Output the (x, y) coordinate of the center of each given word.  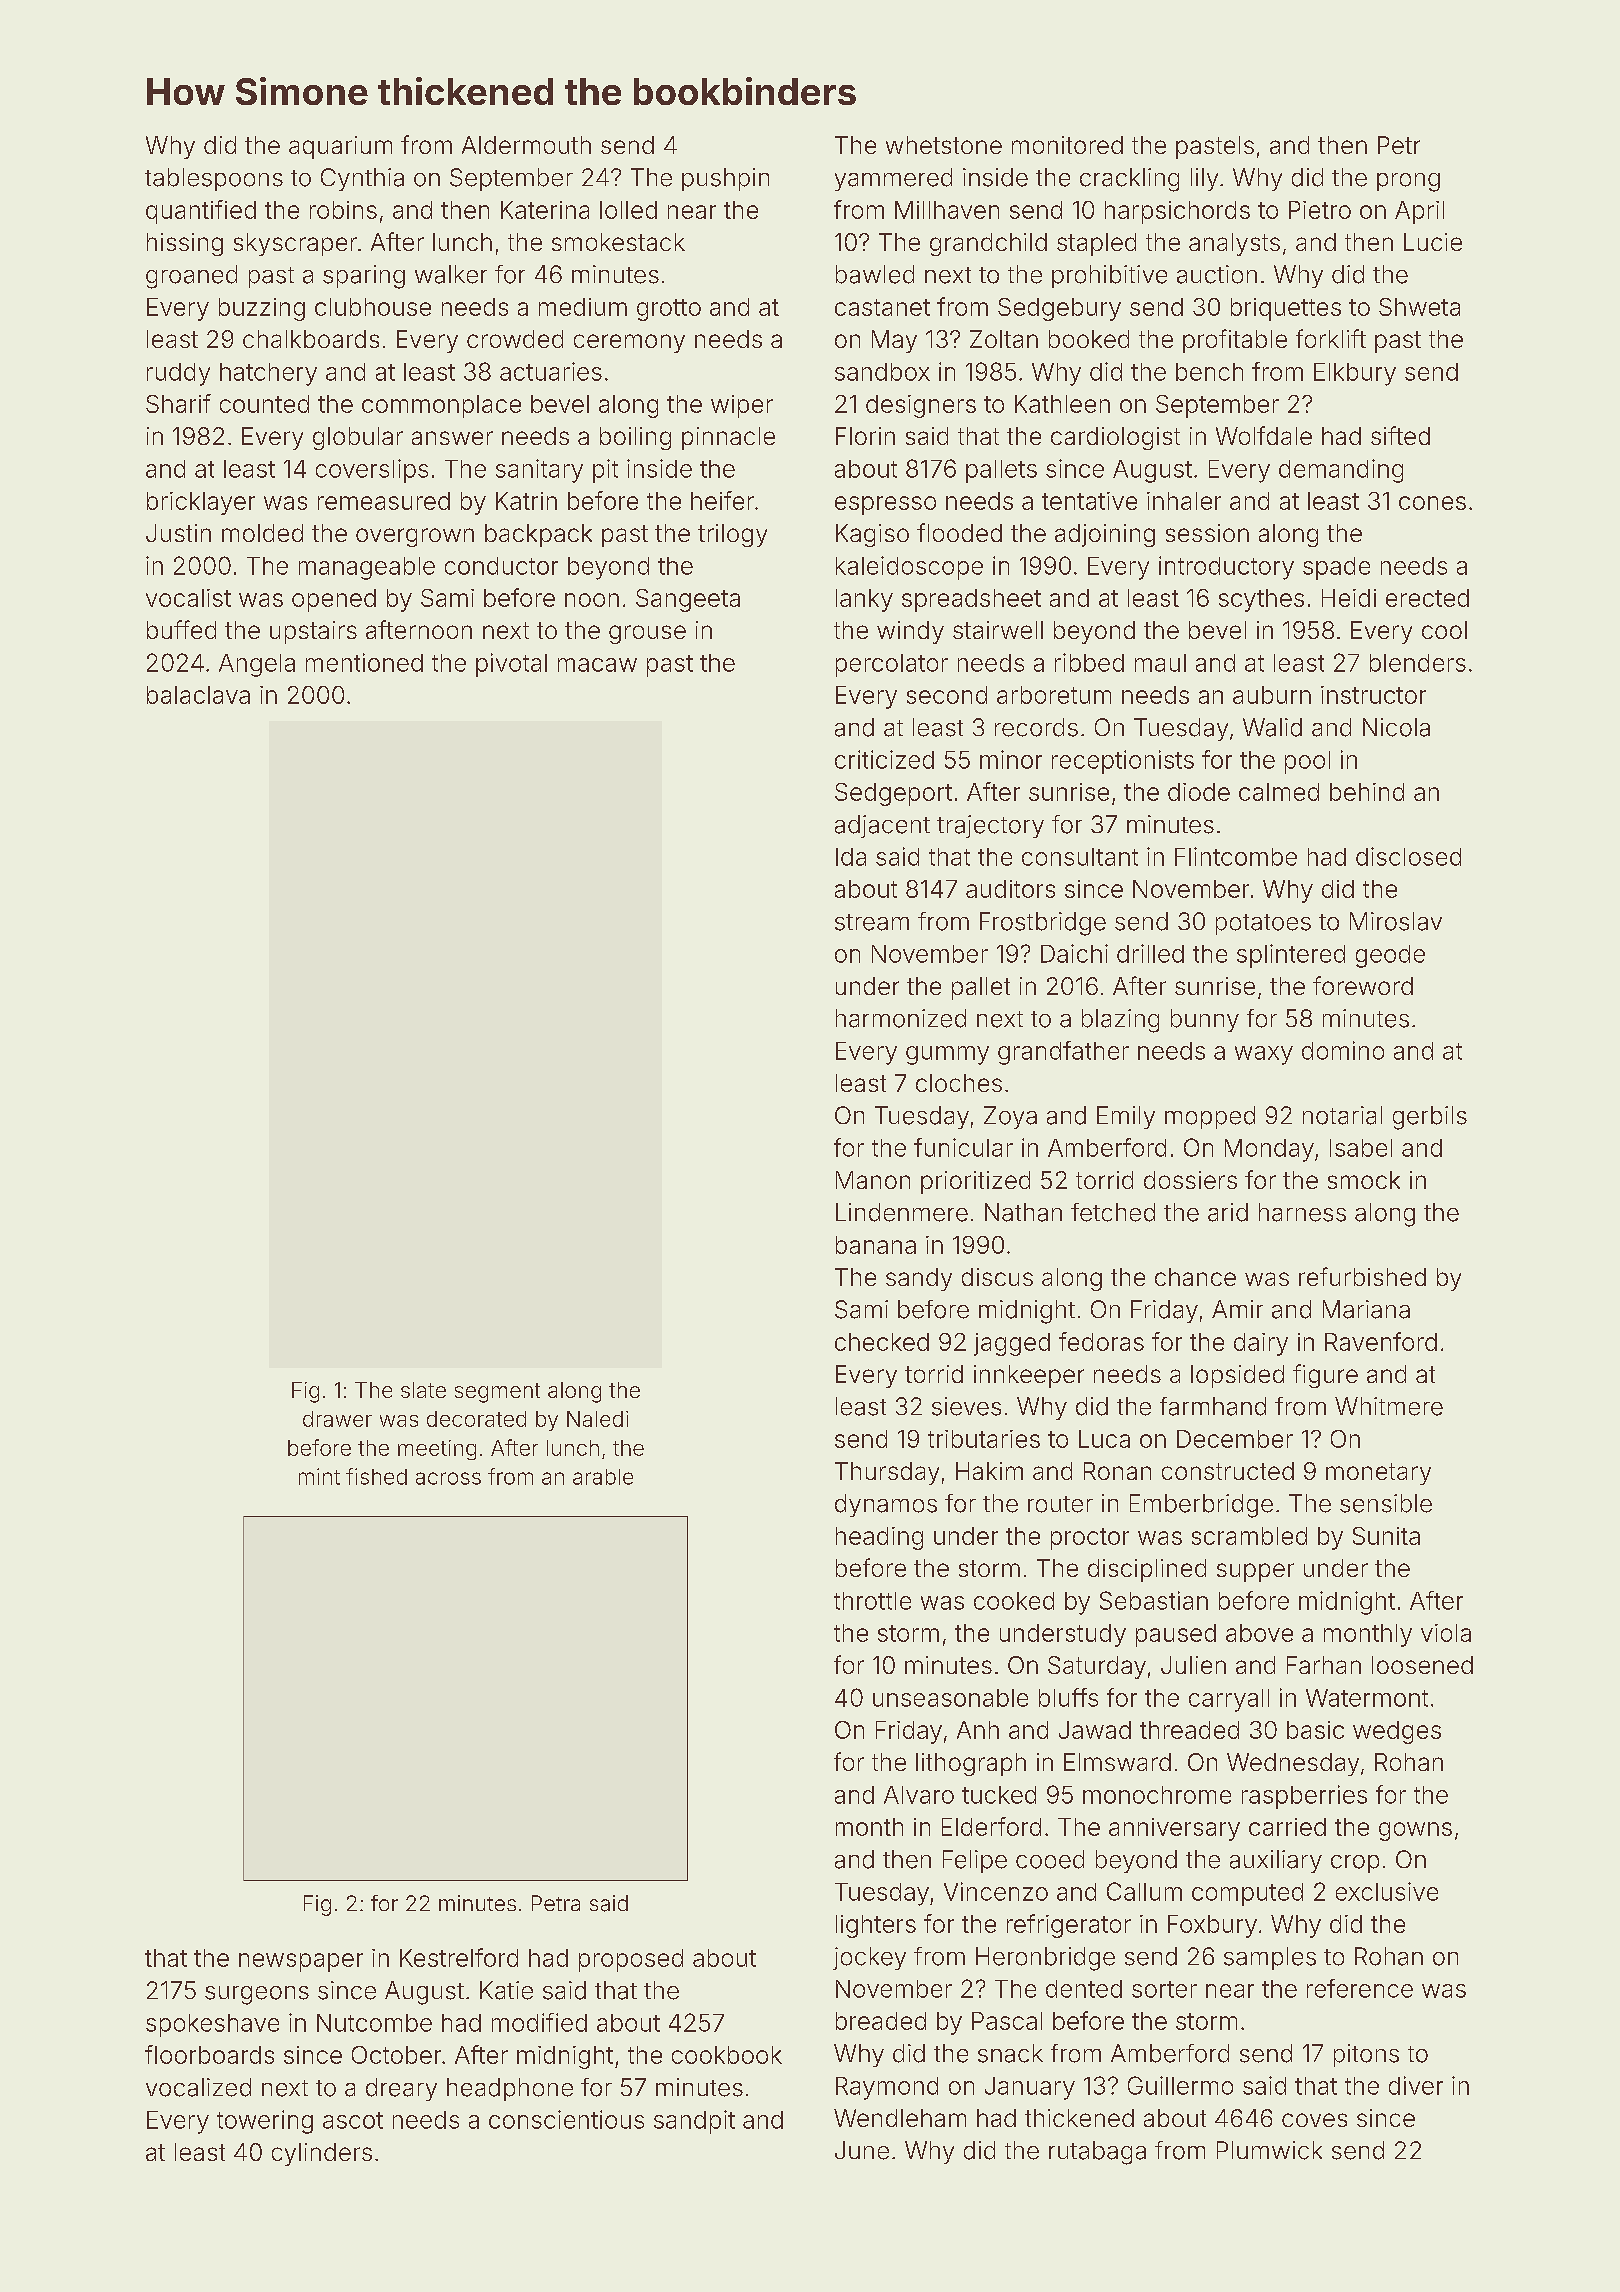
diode (1199, 792)
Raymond (887, 2088)
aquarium (340, 147)
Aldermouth (526, 145)
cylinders (322, 2154)
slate (423, 1390)
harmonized (901, 1018)
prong (1408, 182)
